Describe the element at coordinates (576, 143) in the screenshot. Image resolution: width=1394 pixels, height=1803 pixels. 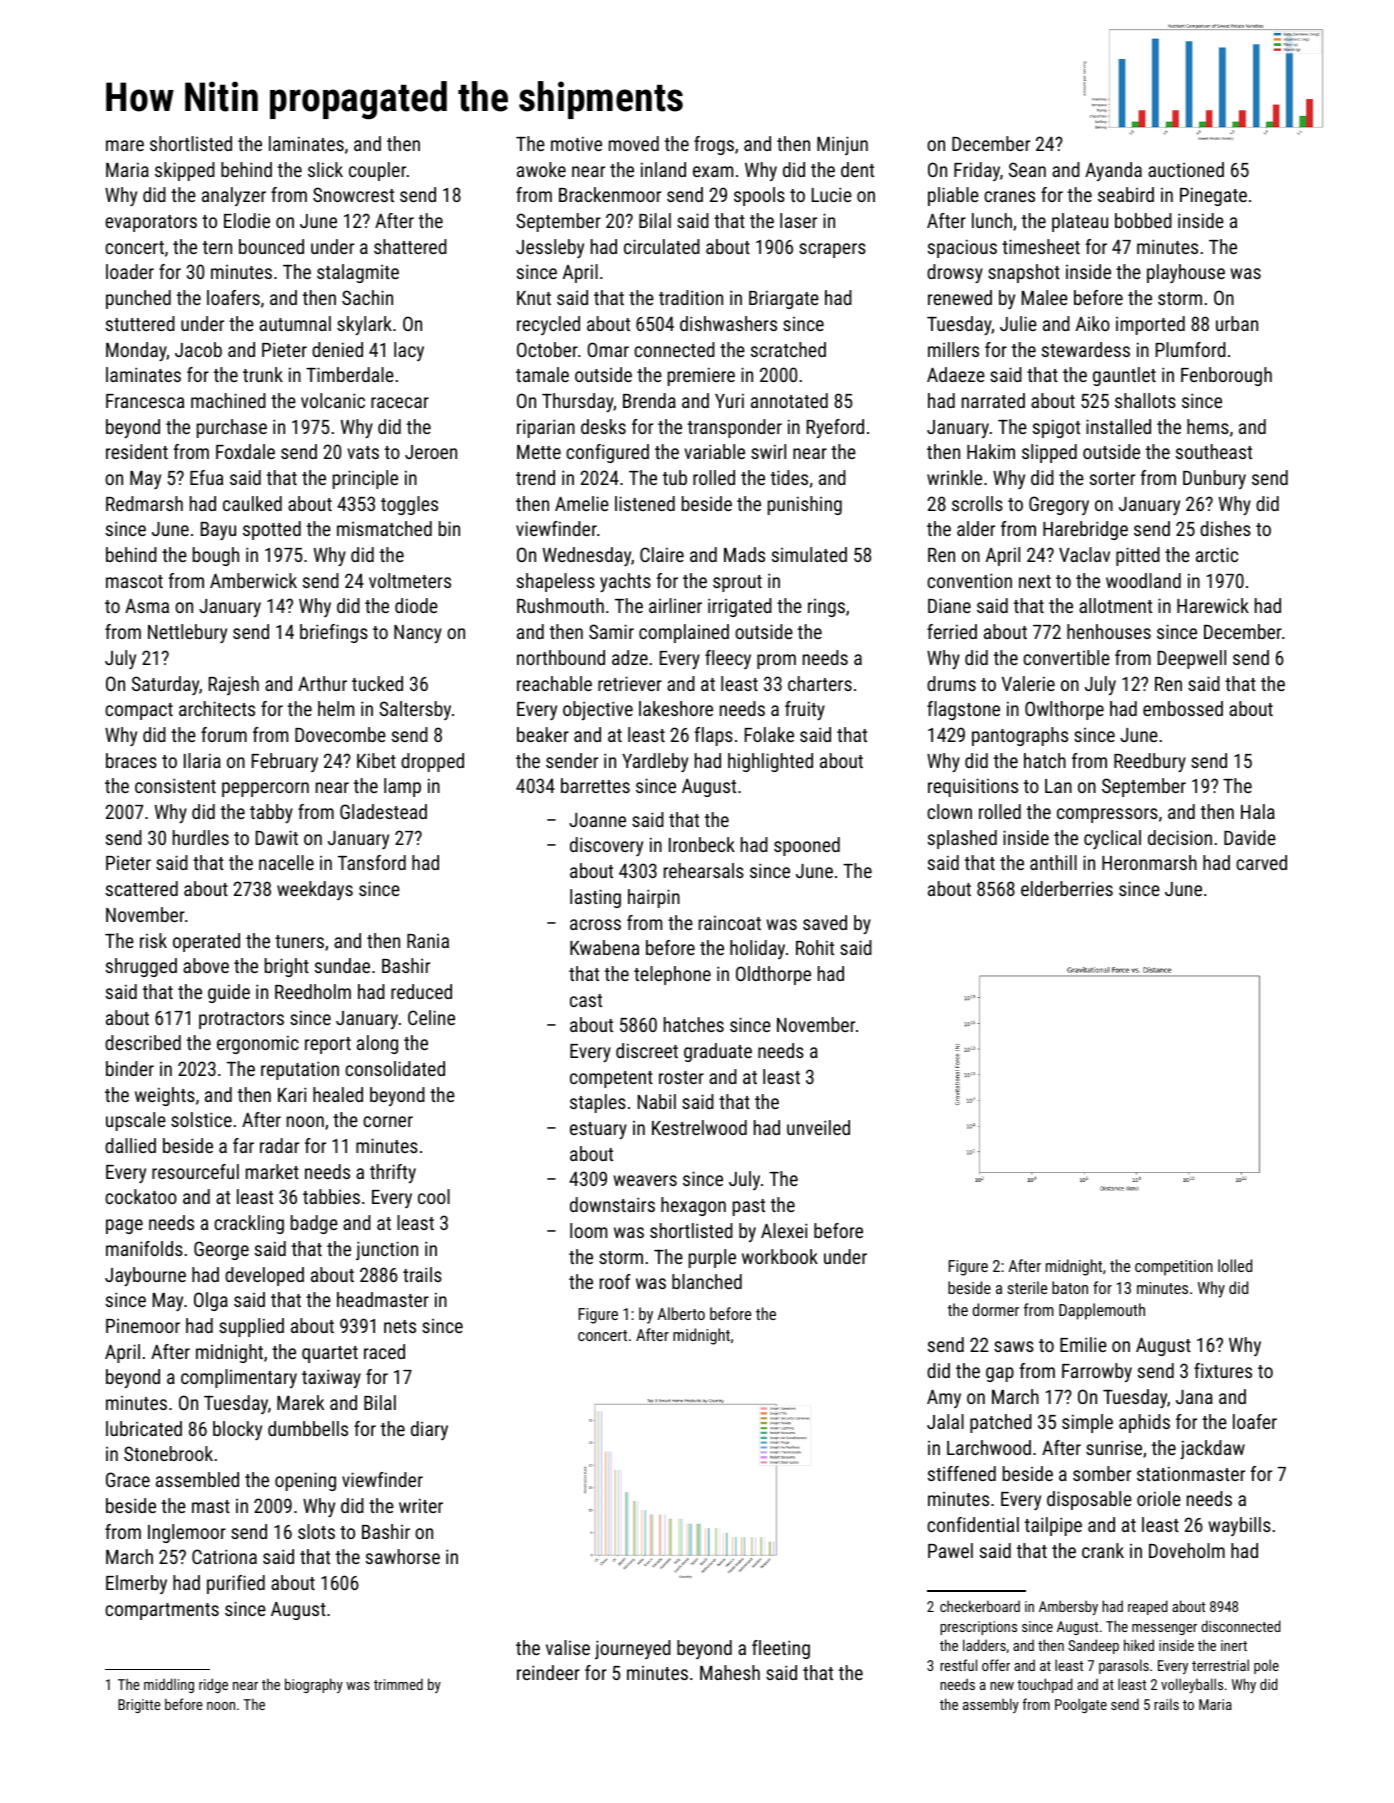
I see `motive` at that location.
